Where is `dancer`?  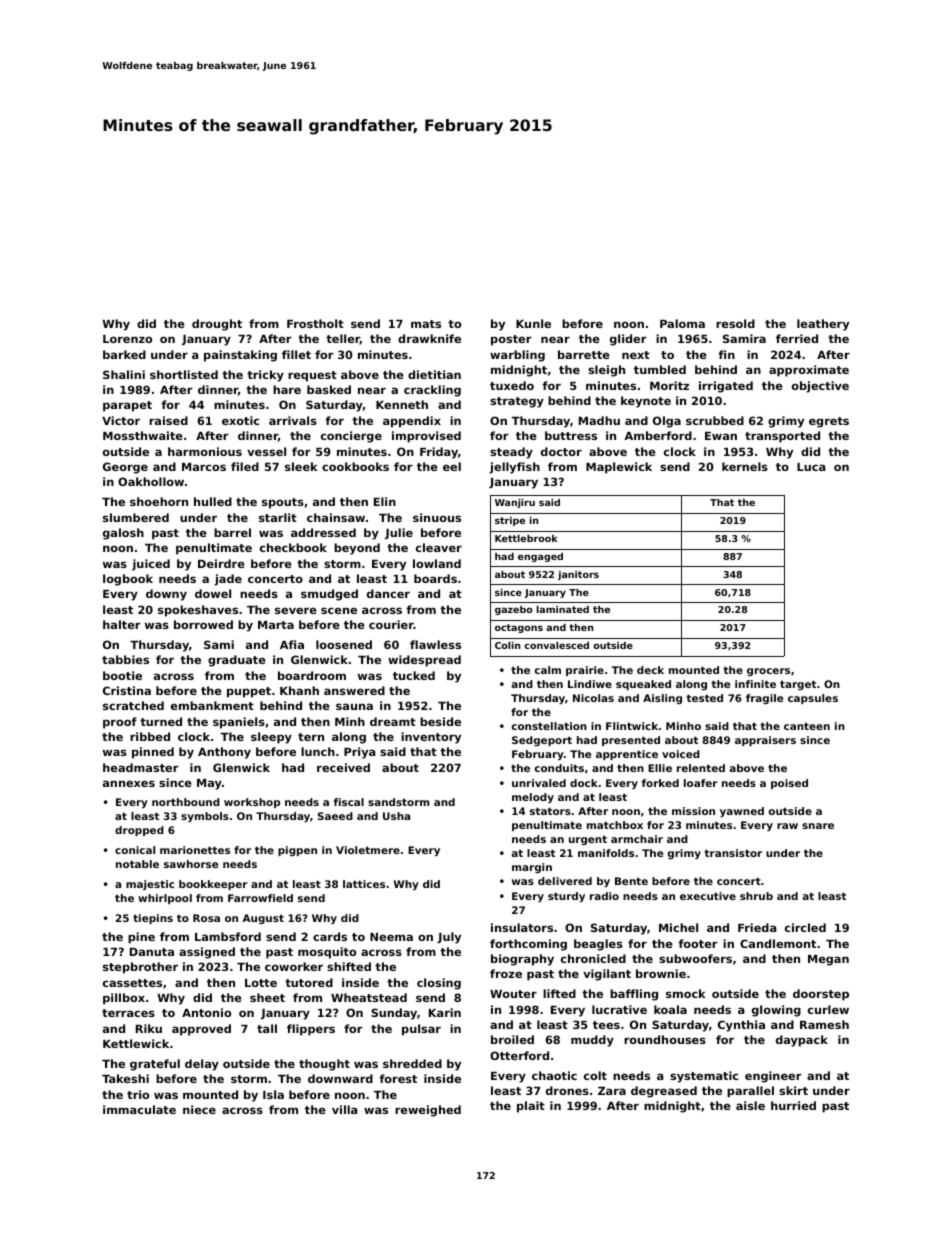 dancer is located at coordinates (388, 593).
